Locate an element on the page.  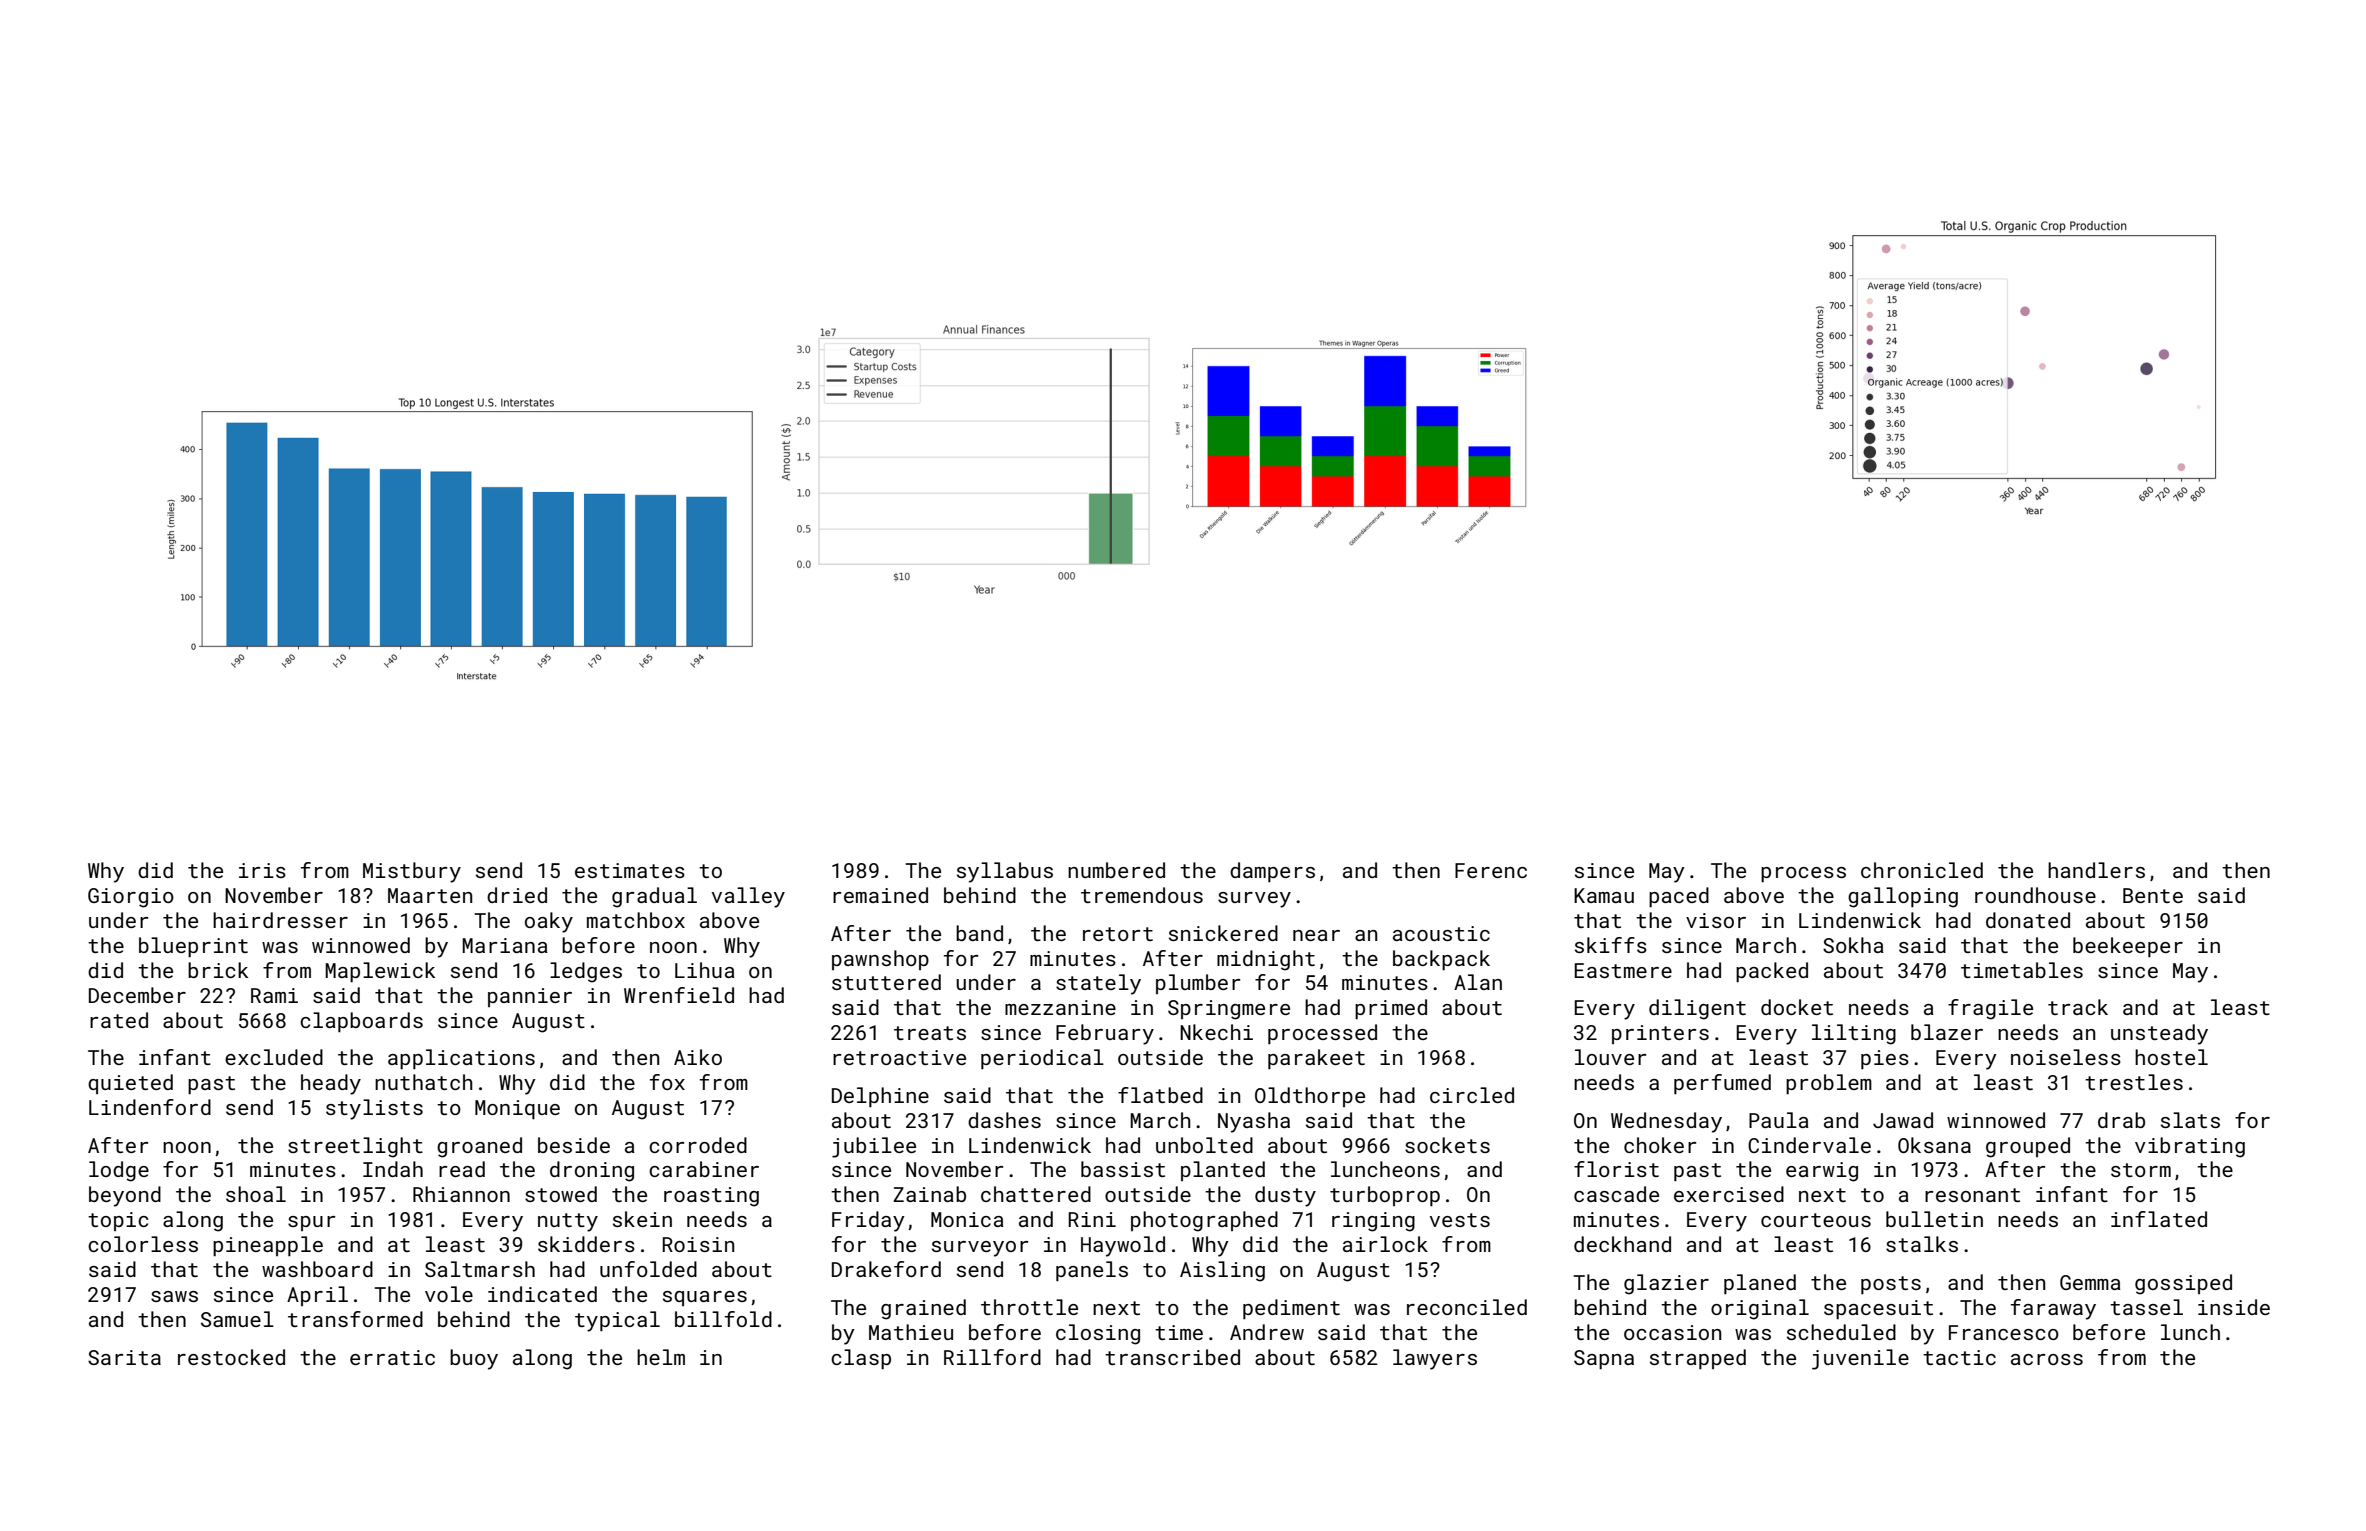
erratic is located at coordinates (392, 1357).
